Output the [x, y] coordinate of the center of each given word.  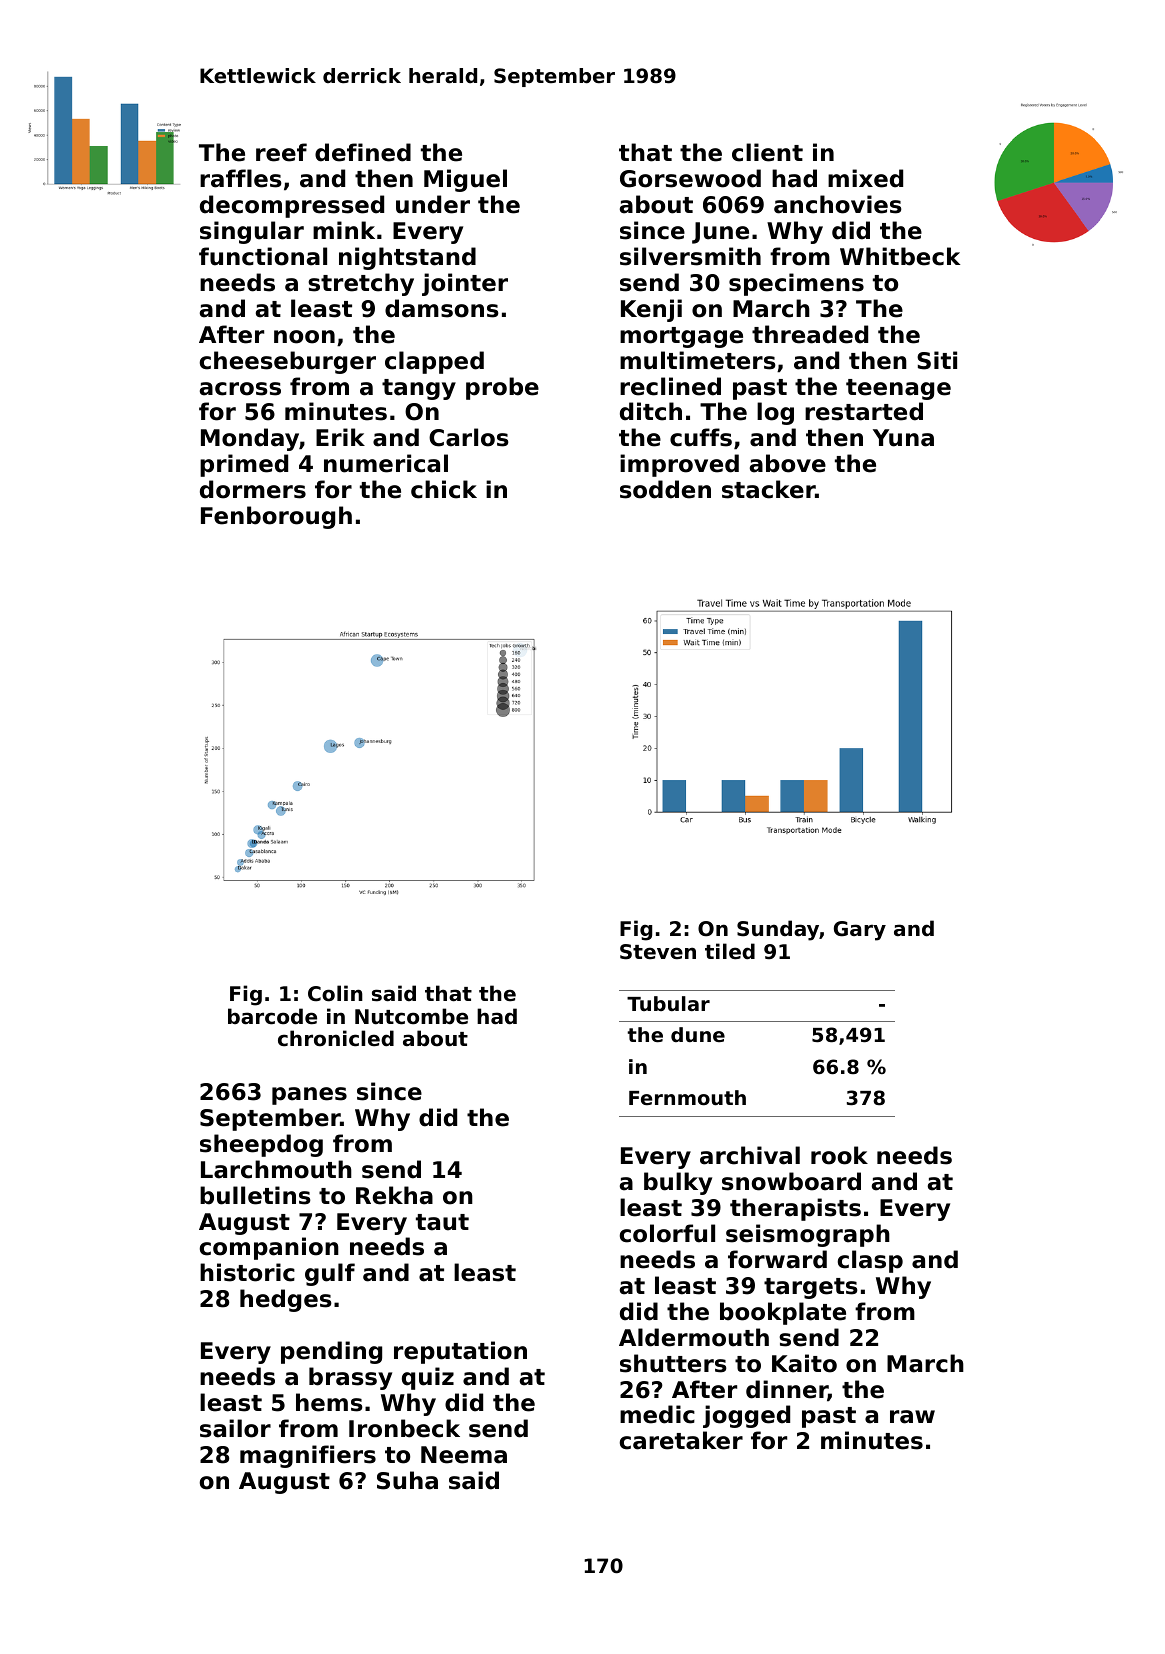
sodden [665, 489]
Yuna [903, 438]
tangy [419, 389]
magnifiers [308, 1456]
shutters [673, 1363]
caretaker [681, 1440]
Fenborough [276, 517]
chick [444, 489]
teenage [898, 389]
